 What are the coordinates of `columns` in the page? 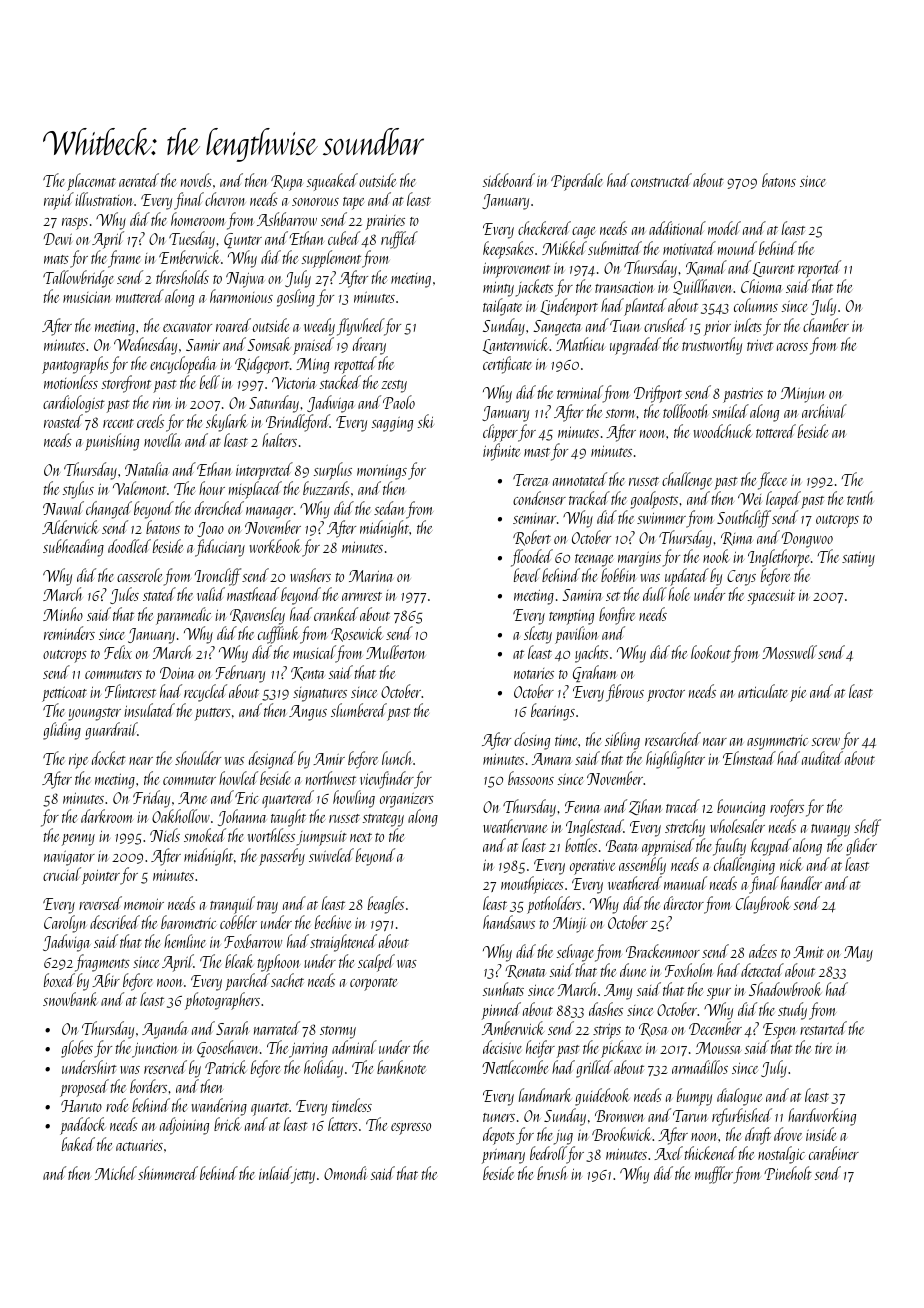 It's located at (756, 305).
